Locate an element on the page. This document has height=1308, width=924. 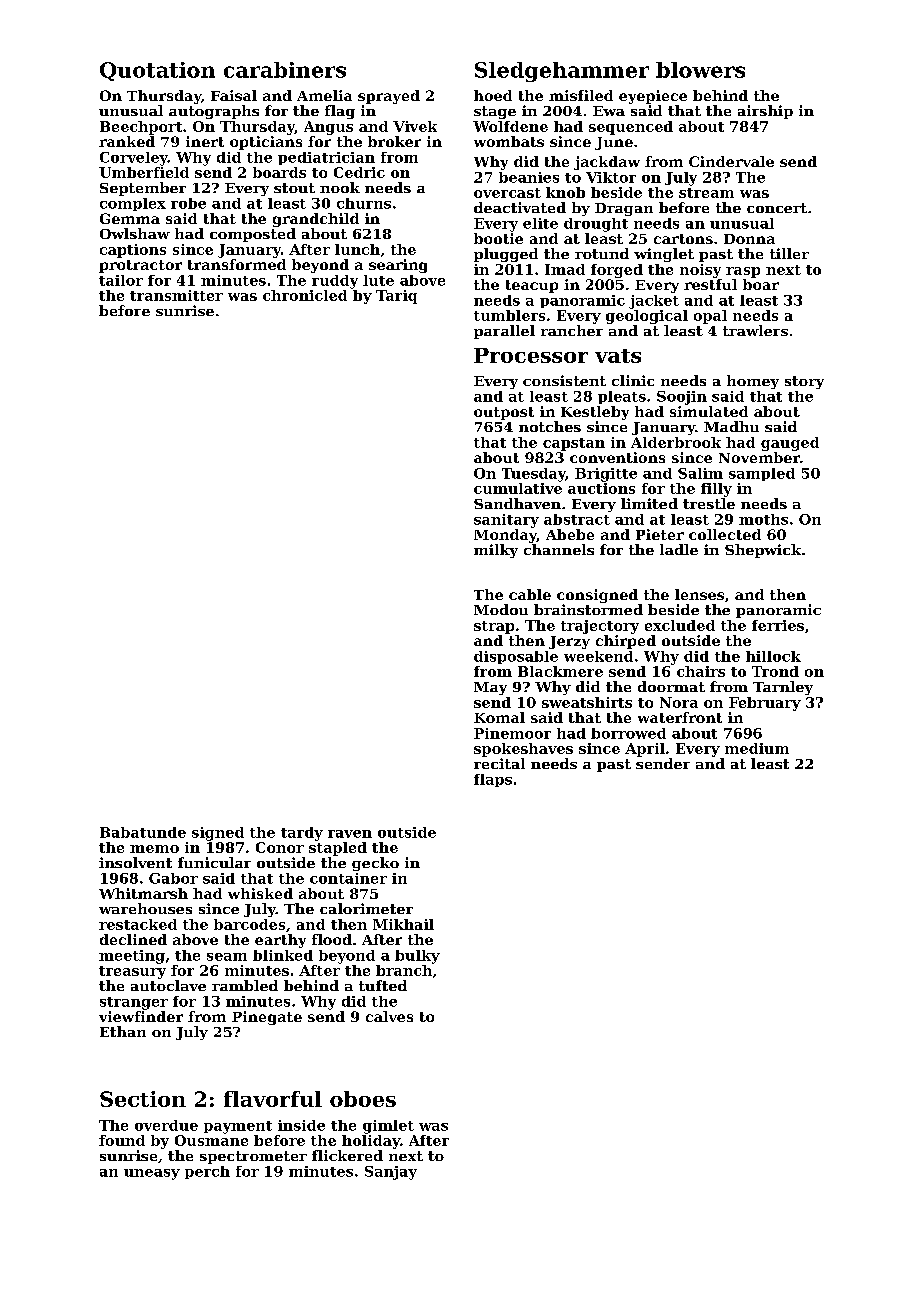
composted is located at coordinates (253, 235).
